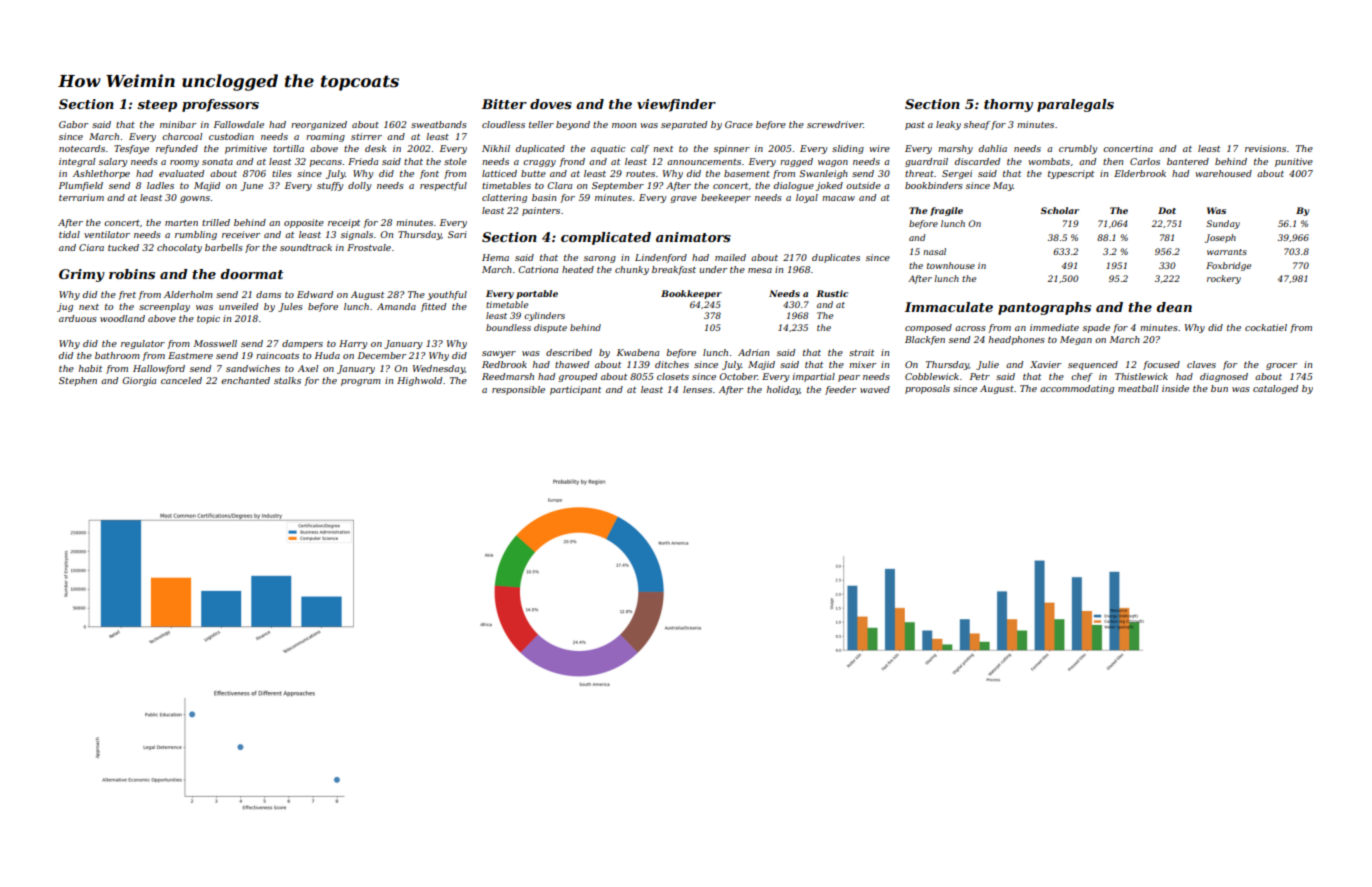  I want to click on butte, so click(533, 173).
